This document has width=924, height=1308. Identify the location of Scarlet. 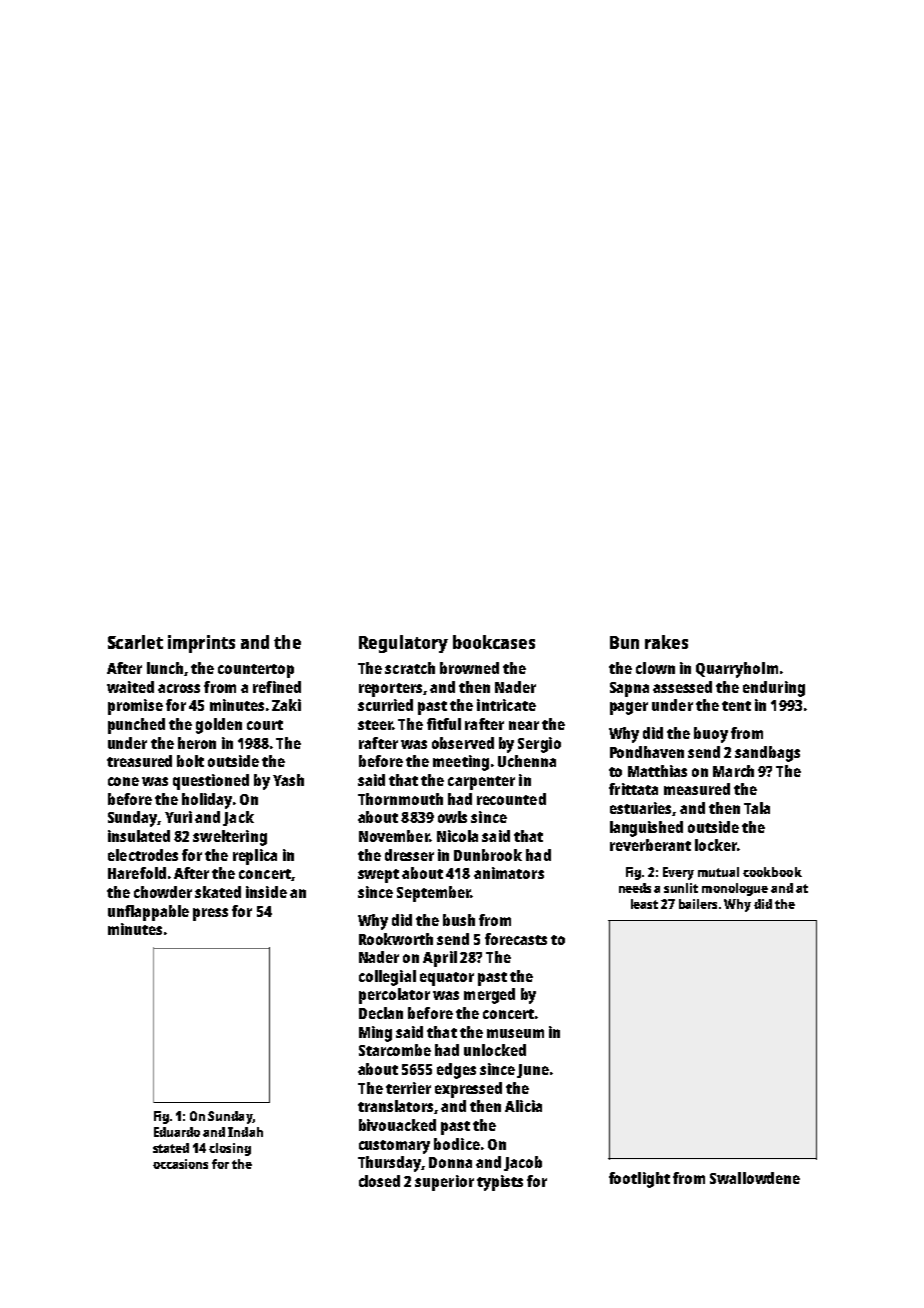
(135, 642).
